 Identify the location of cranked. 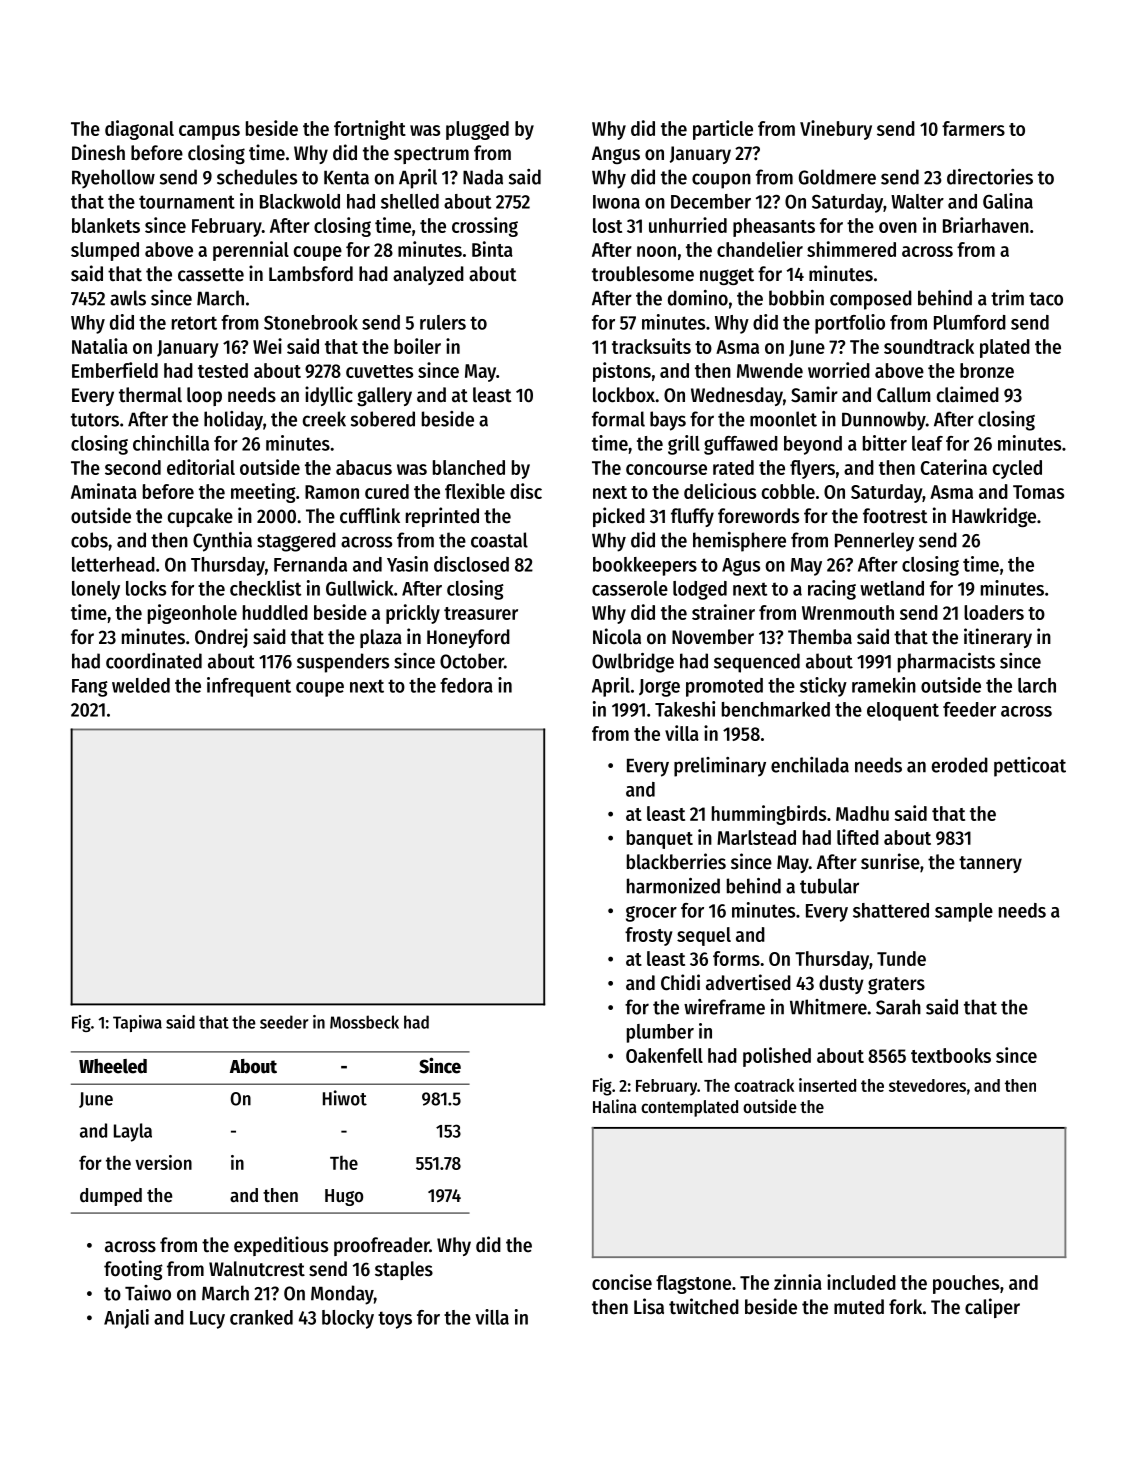
(261, 1317).
